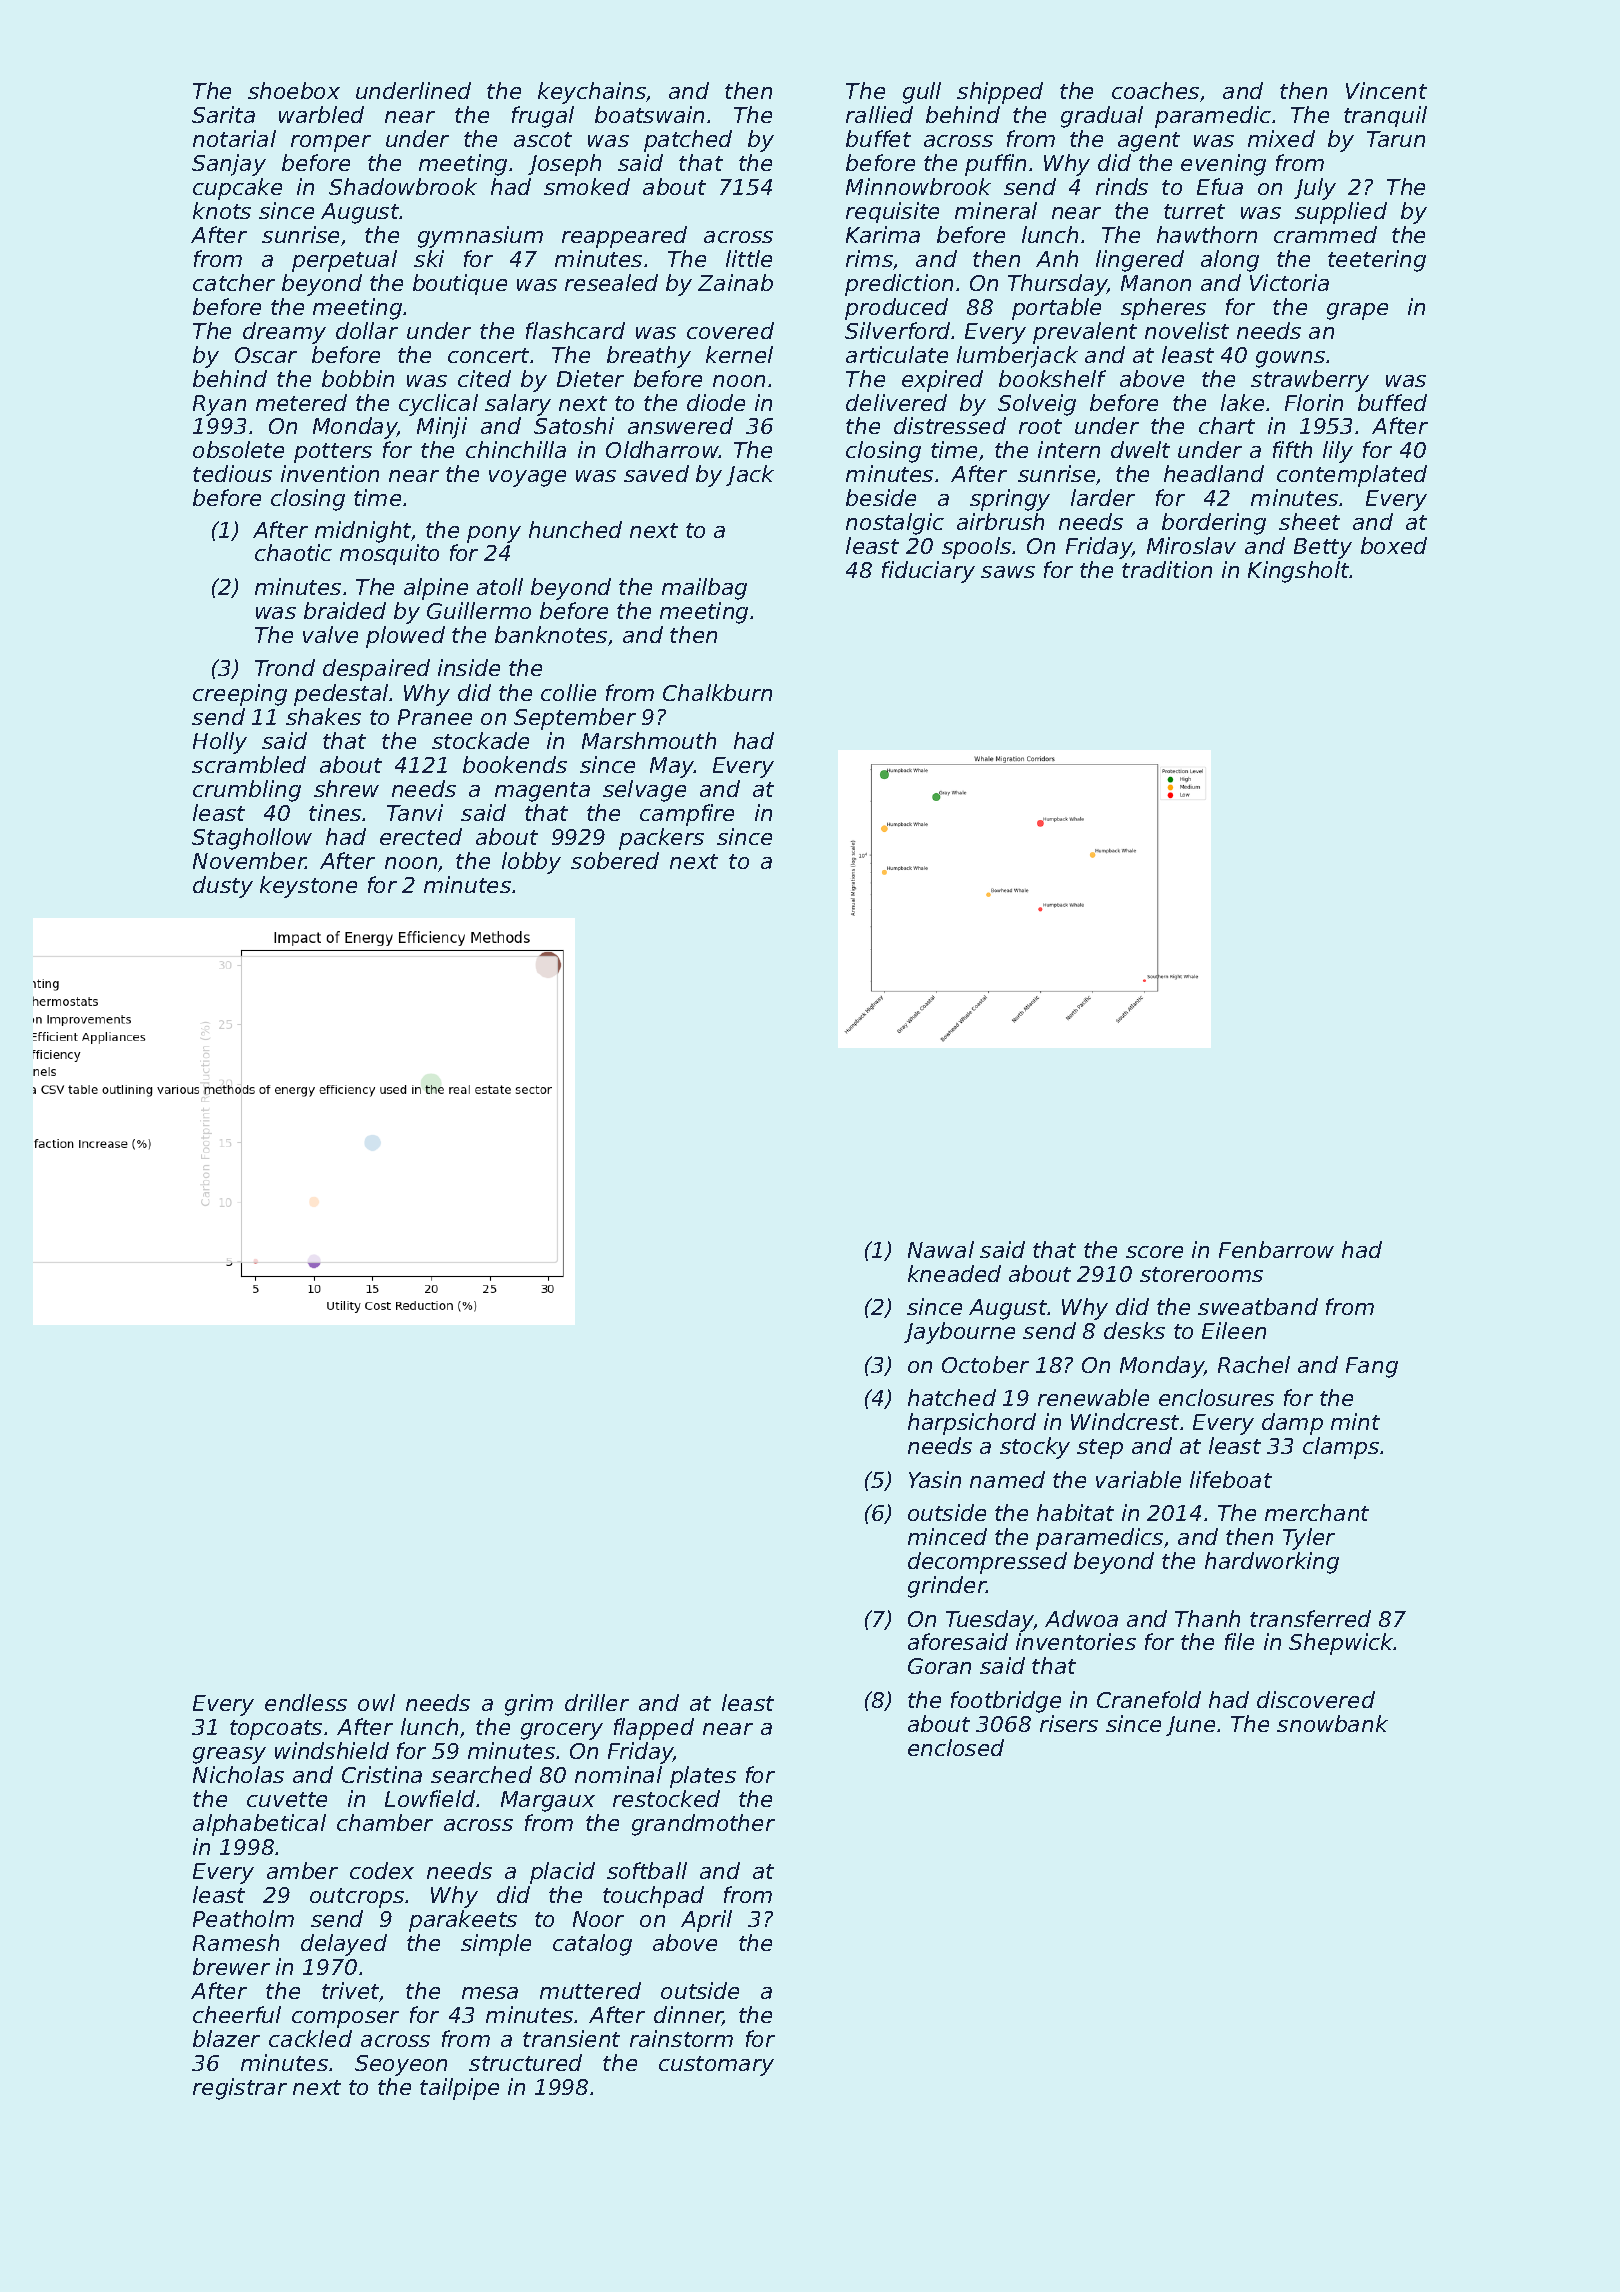  Describe the element at coordinates (922, 93) in the document. I see `gull` at that location.
